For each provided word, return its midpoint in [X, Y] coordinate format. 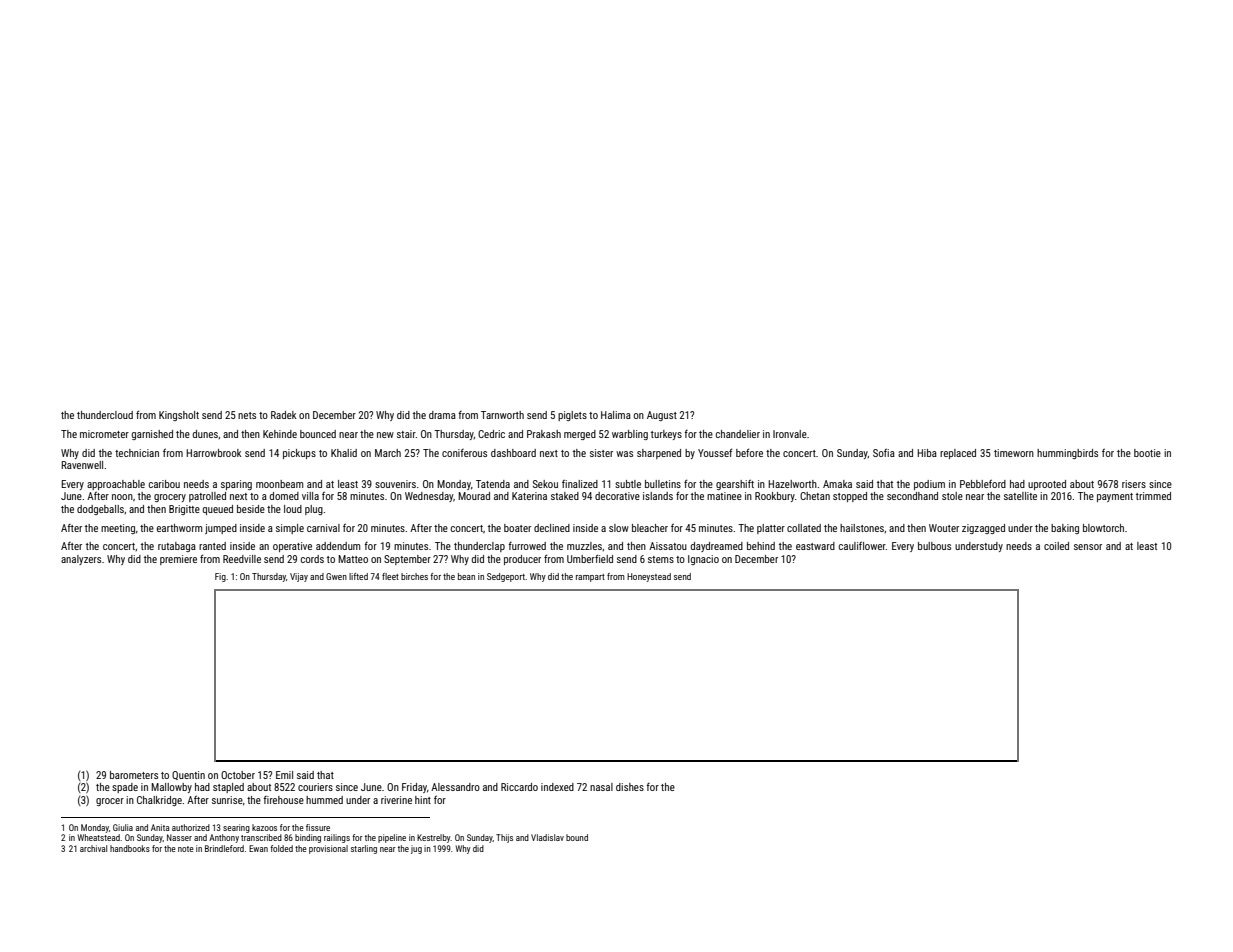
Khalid [344, 453]
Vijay [299, 577]
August [662, 416]
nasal [601, 787]
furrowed [527, 546]
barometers [134, 775]
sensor [1088, 547]
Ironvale [790, 434]
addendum [338, 546]
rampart [590, 578]
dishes [630, 787]
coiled [1056, 546]
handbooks [130, 848]
